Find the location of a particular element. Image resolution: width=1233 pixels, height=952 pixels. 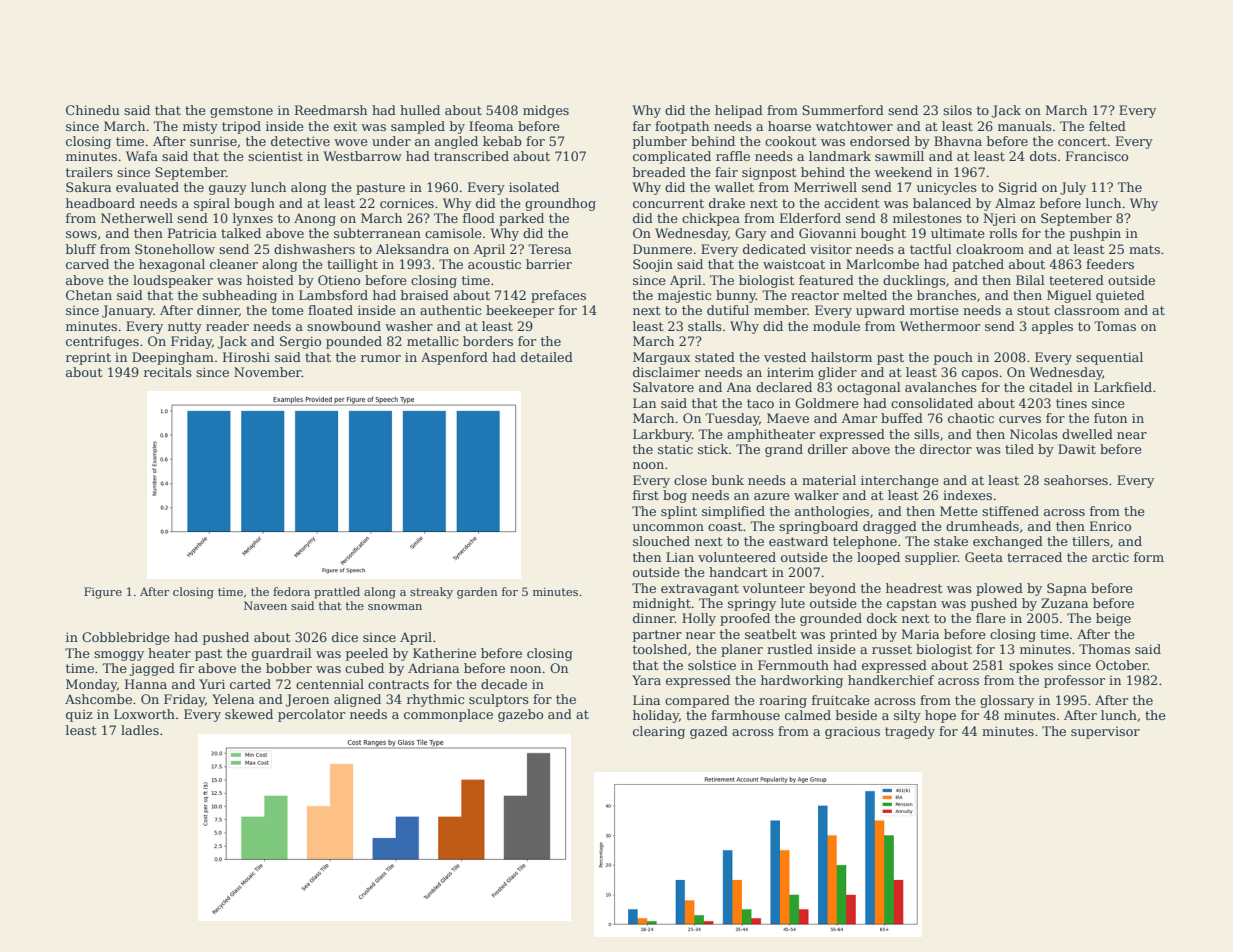

reprint is located at coordinates (88, 358).
